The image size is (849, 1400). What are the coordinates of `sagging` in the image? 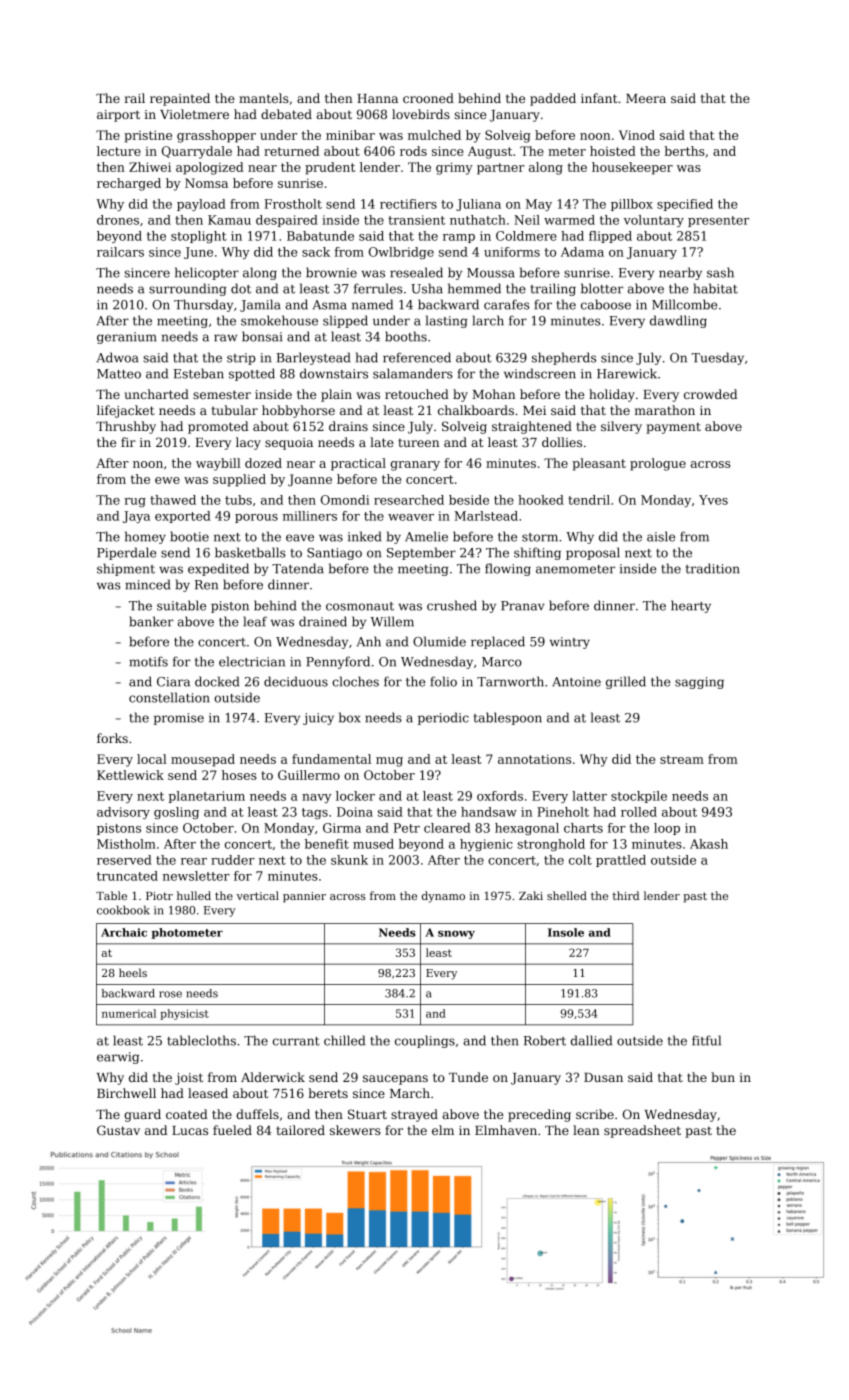 It's located at (699, 683).
